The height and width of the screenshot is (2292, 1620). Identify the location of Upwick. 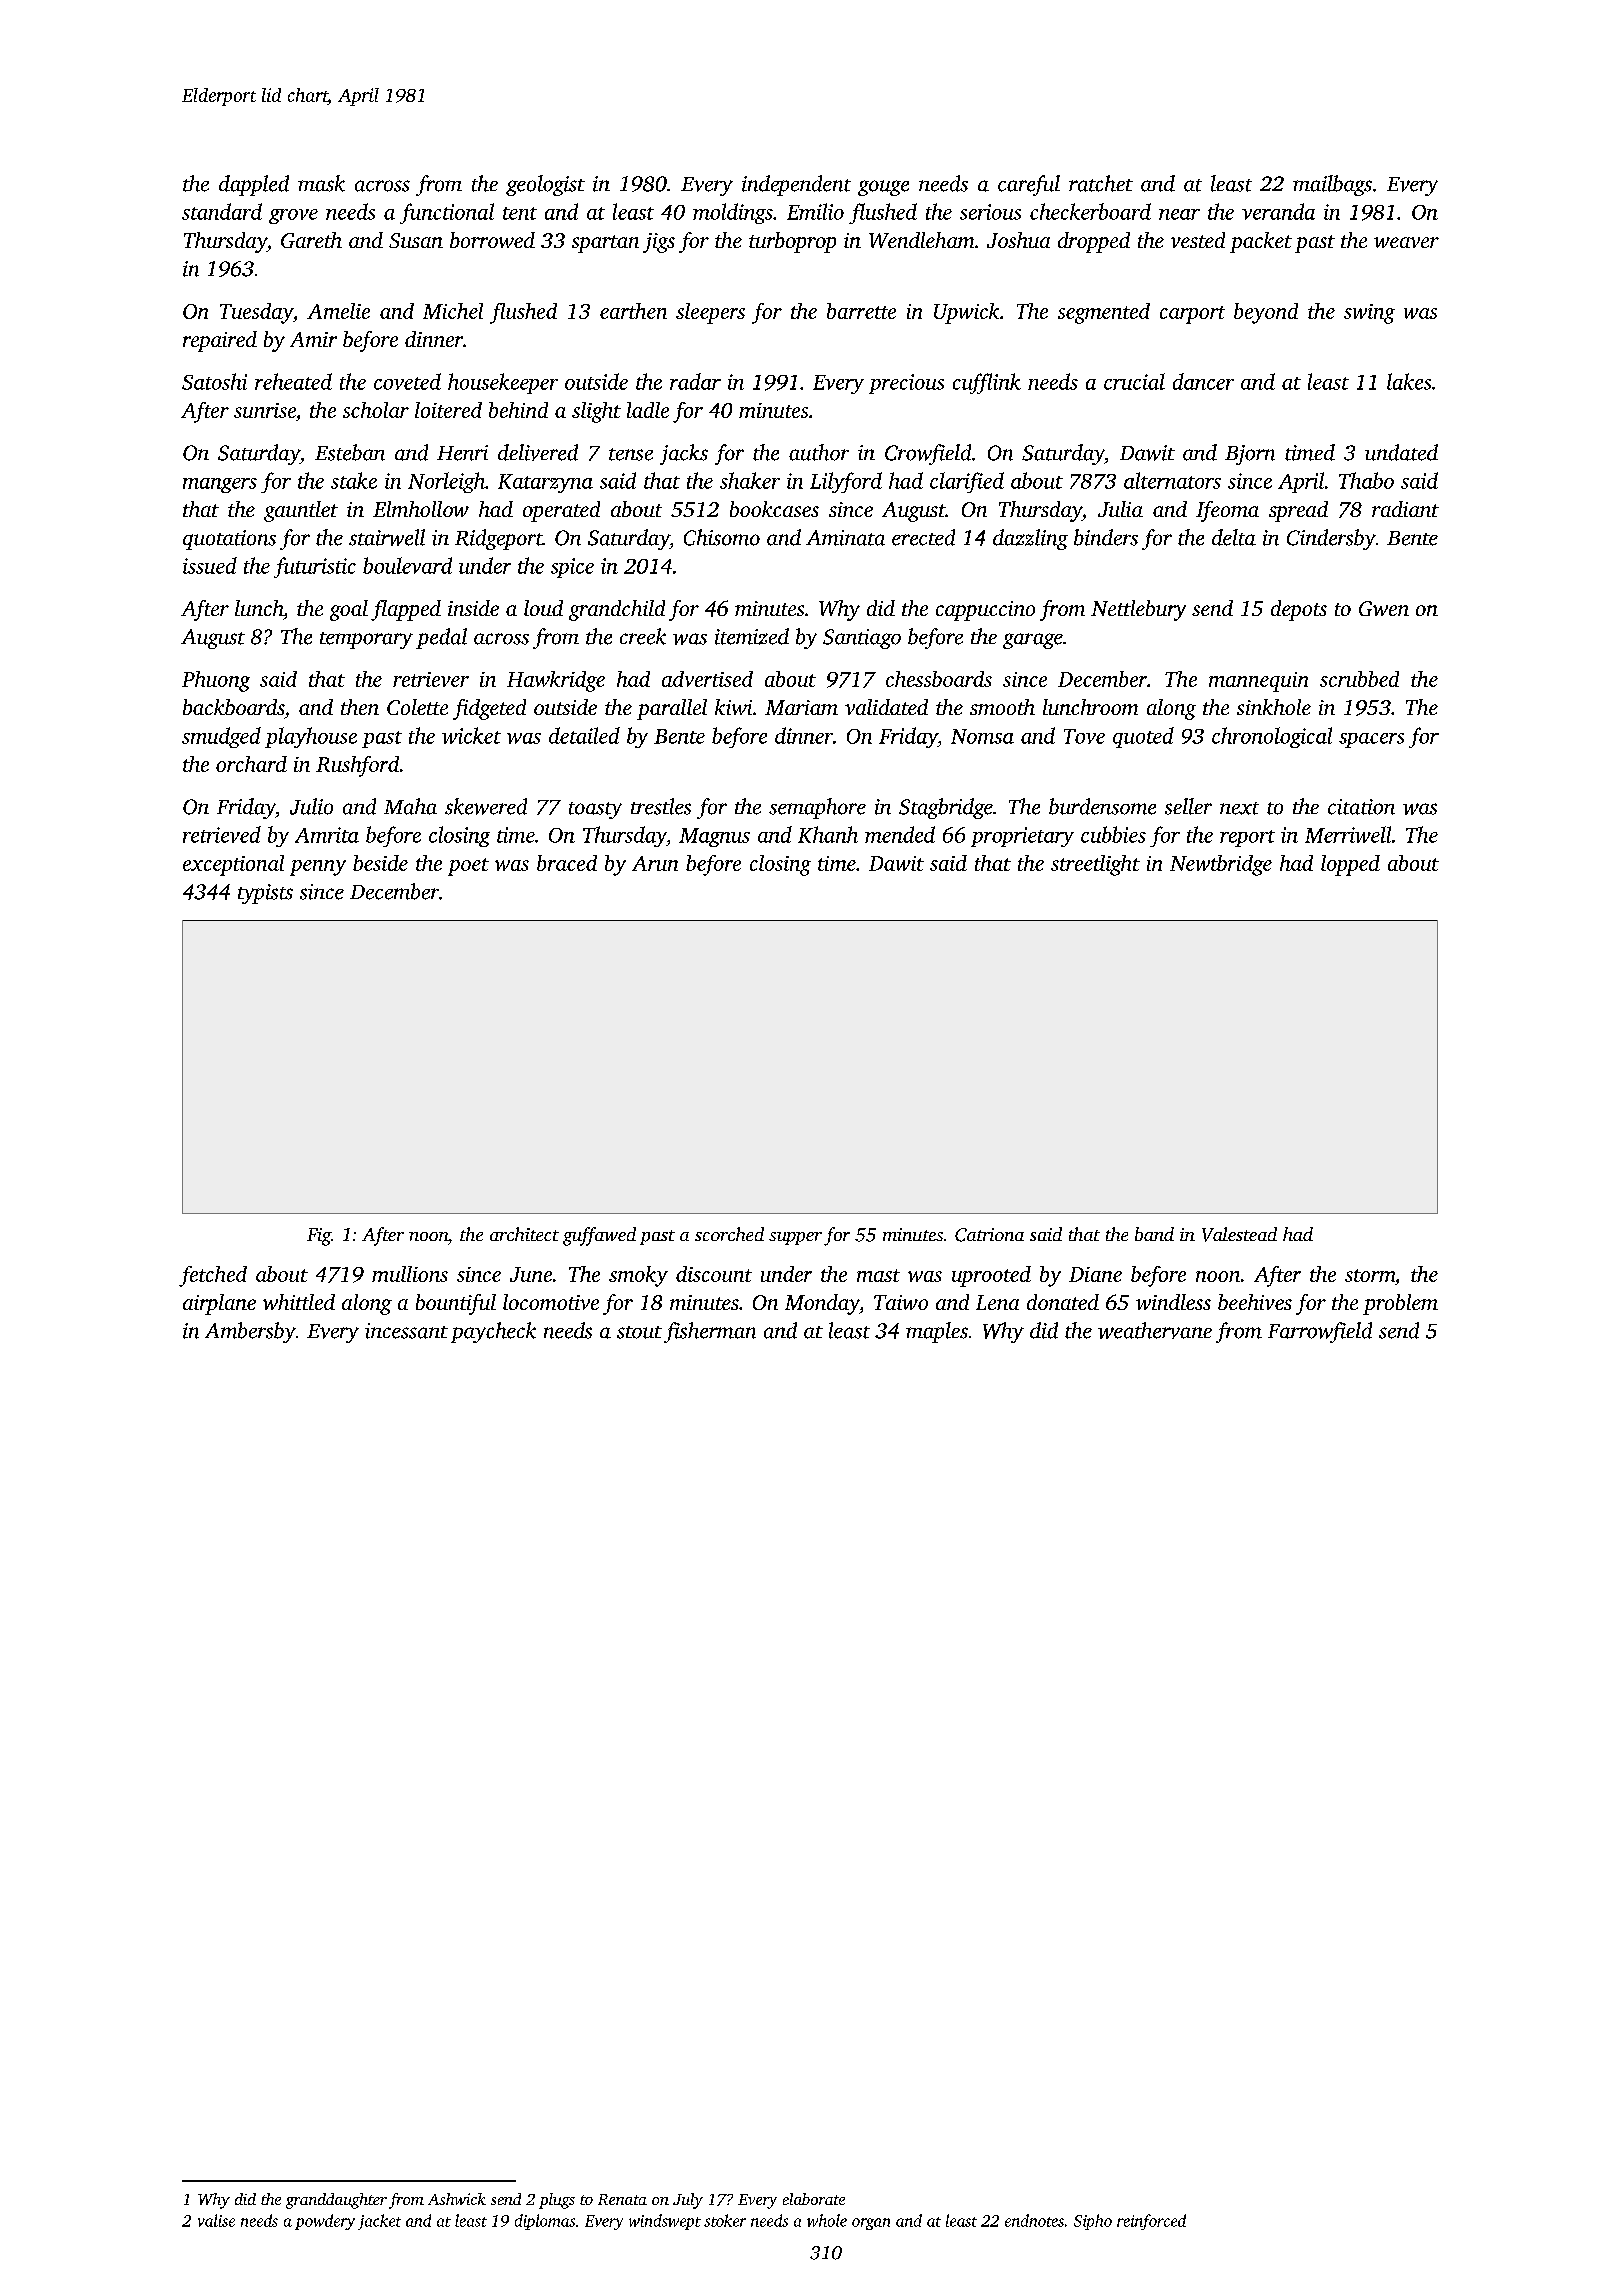
(966, 313).
